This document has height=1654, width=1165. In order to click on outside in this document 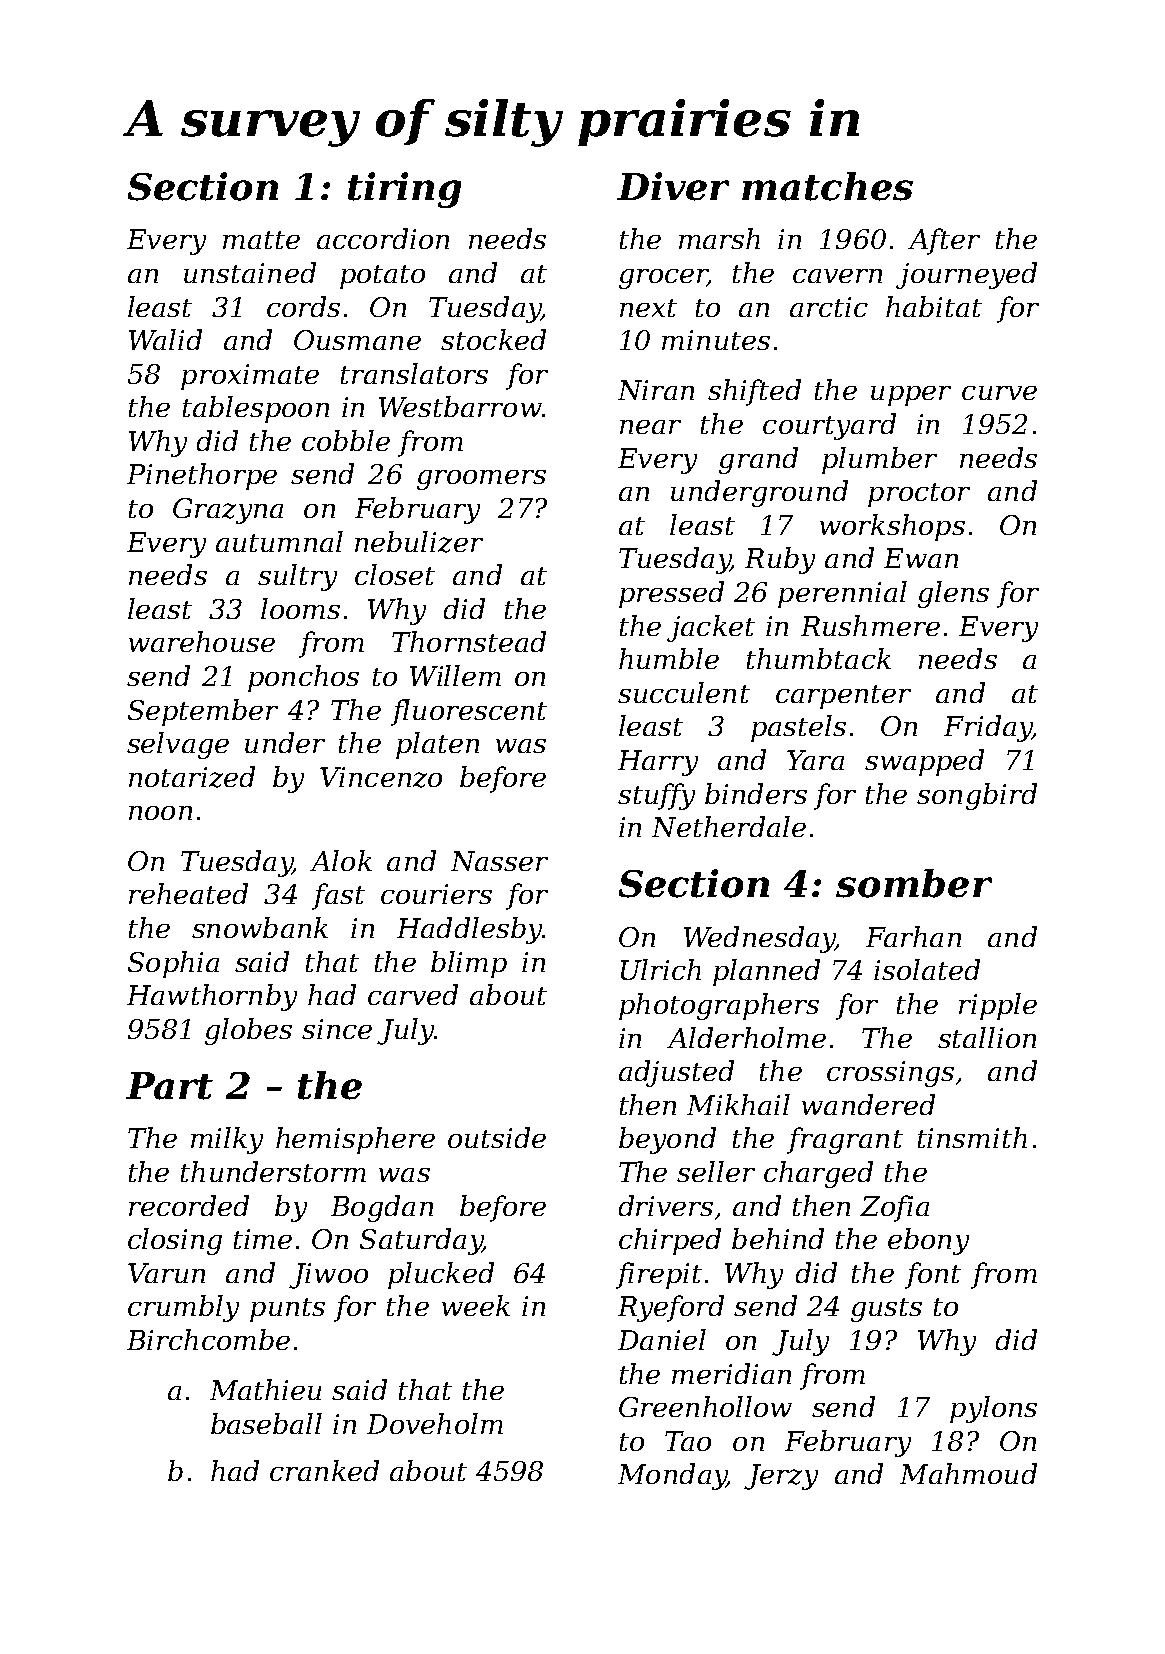, I will do `click(497, 1137)`.
